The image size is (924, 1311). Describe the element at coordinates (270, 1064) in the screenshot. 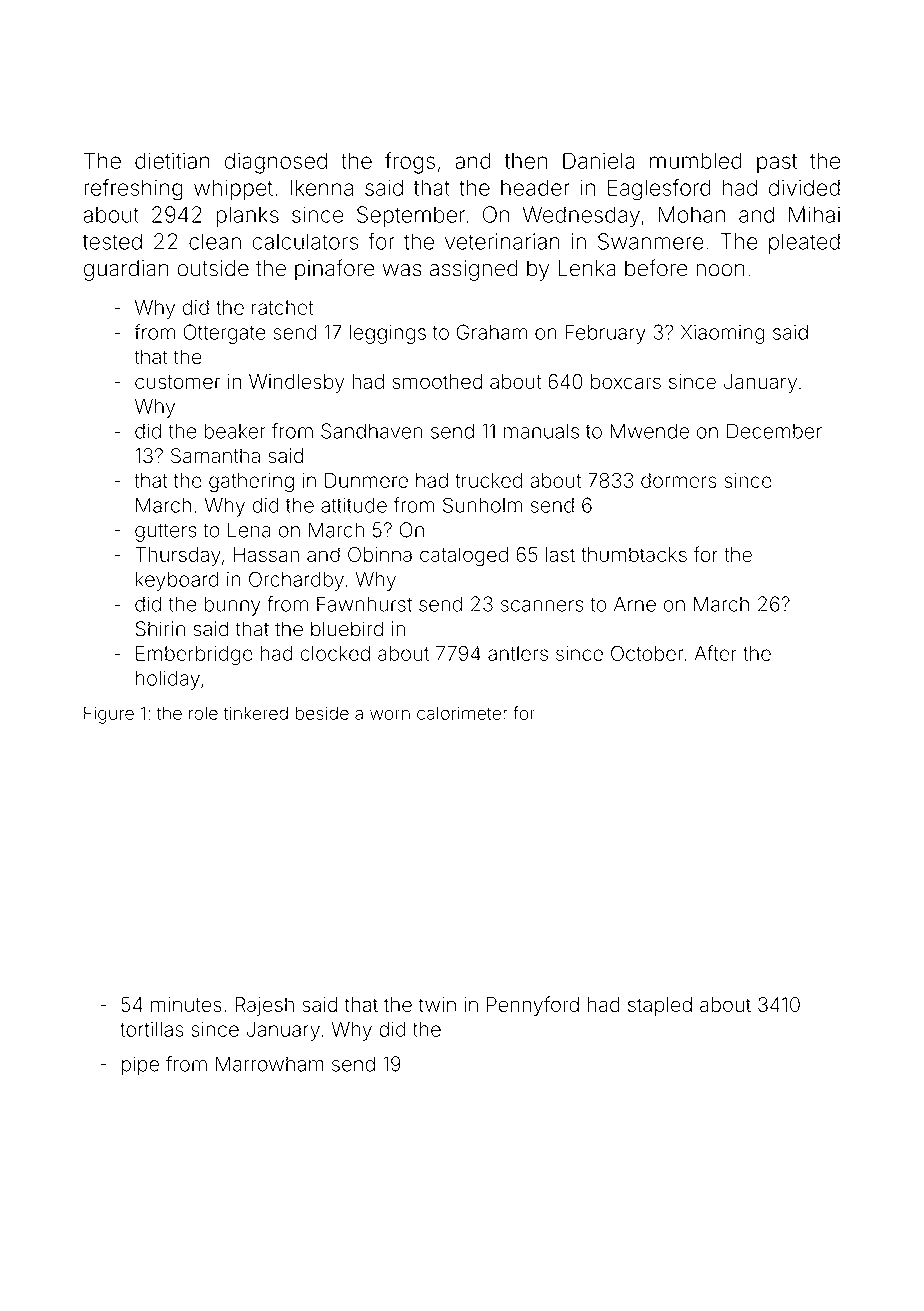

I see `Marrowham` at that location.
